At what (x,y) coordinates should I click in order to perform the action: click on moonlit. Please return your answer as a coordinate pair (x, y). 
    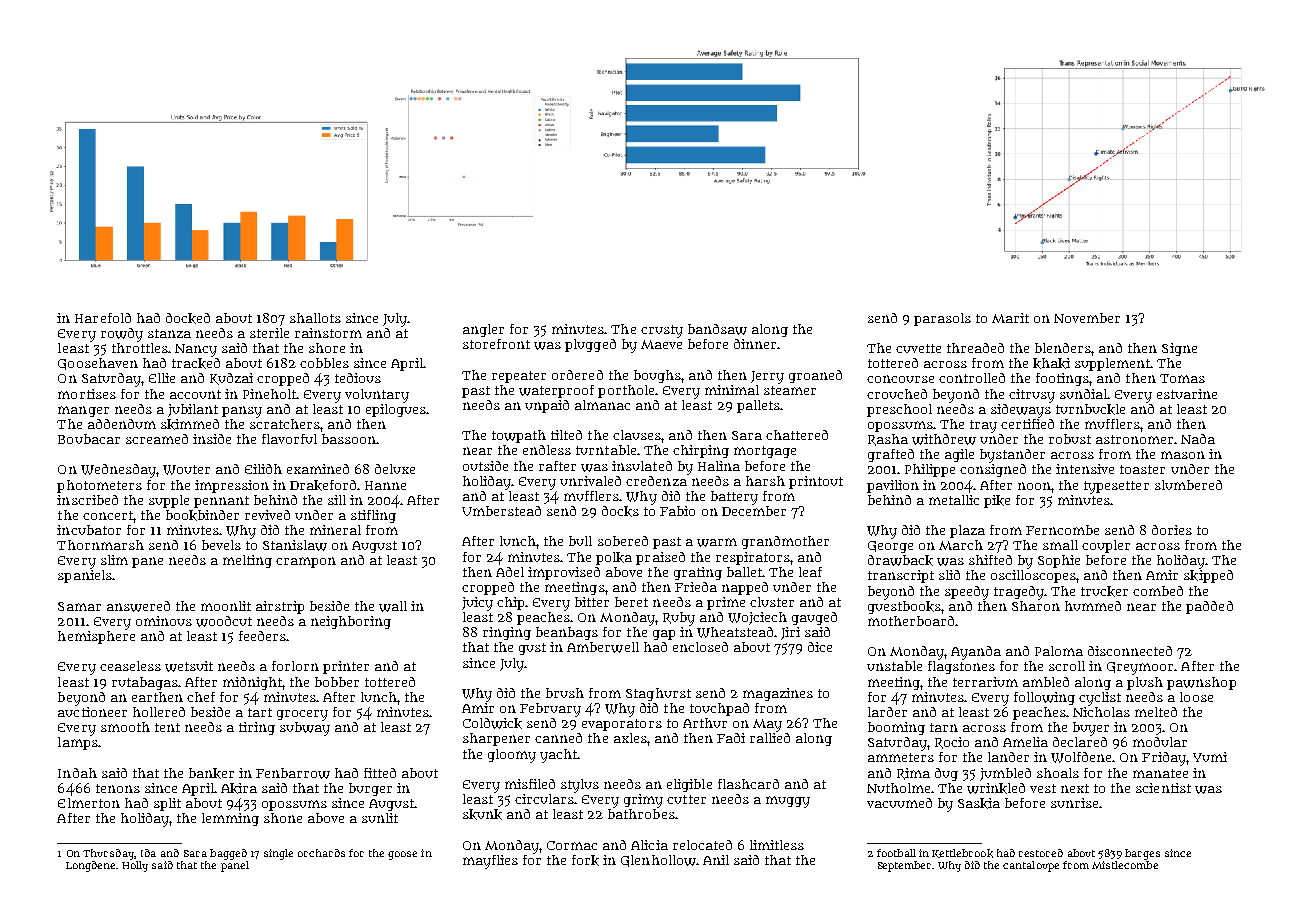
    Looking at the image, I should click on (226, 606).
